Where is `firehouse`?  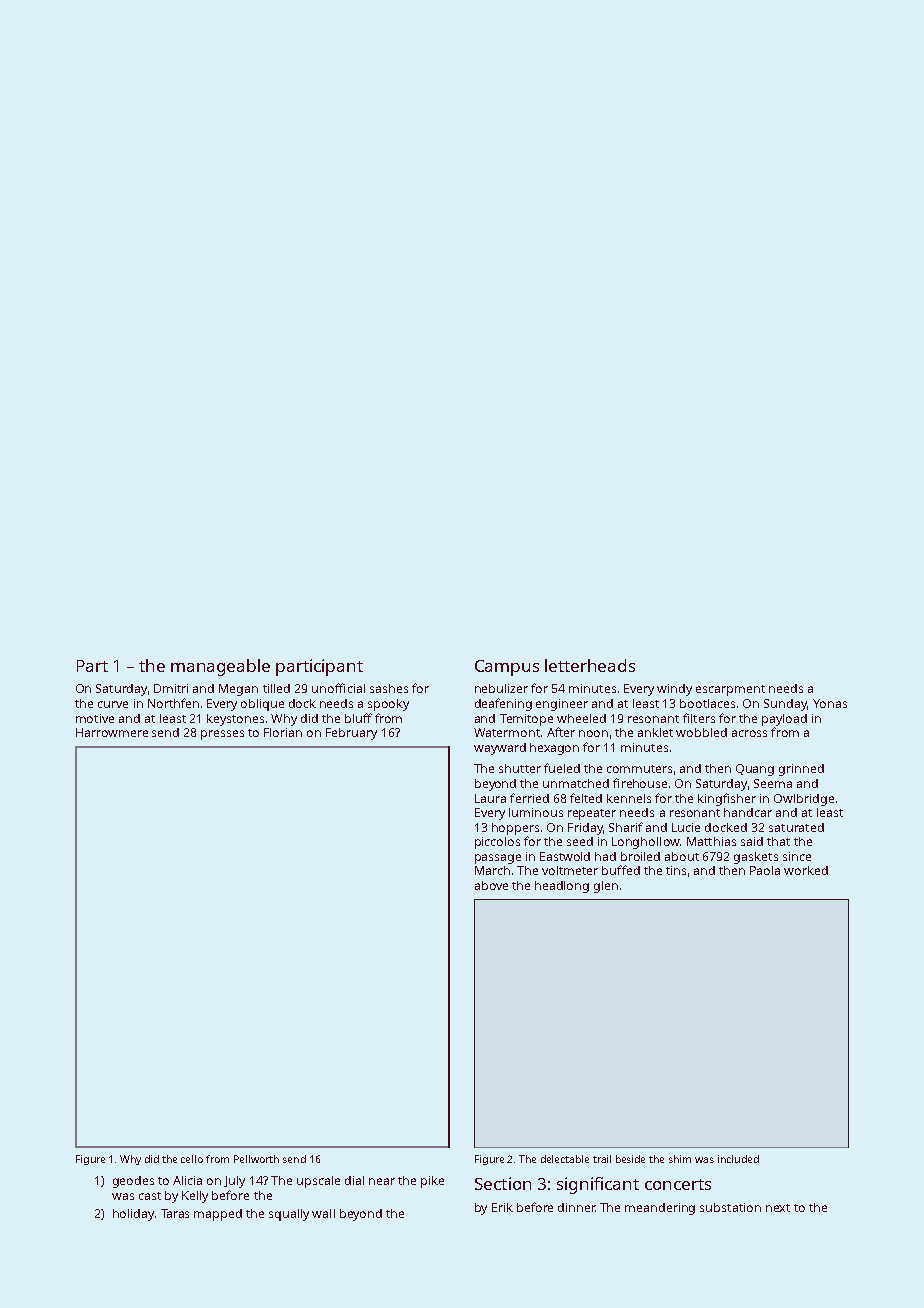 firehouse is located at coordinates (640, 783).
